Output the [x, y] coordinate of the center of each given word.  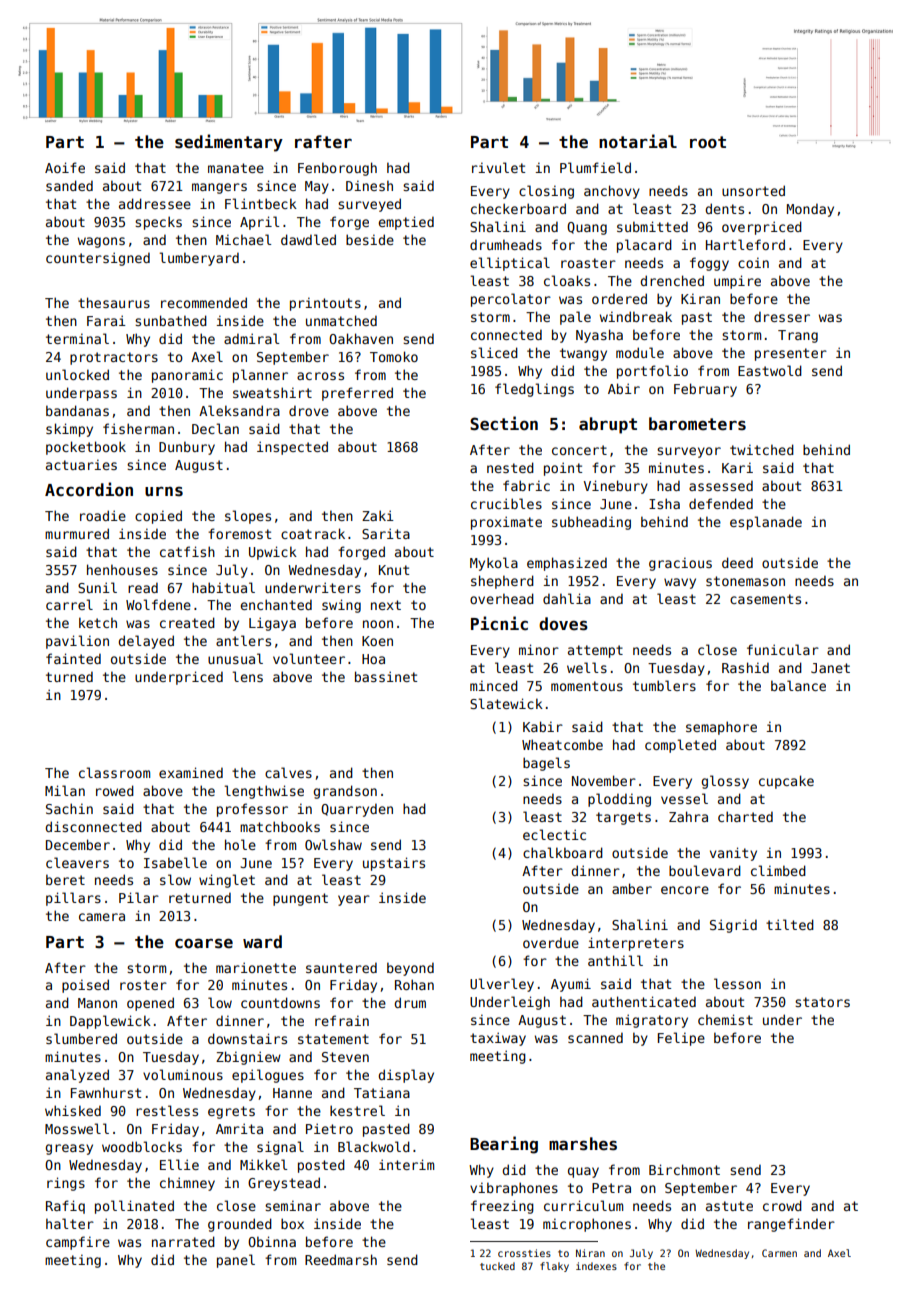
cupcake [786, 782]
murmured [77, 533]
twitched [762, 449]
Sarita [386, 533]
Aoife [65, 167]
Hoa [373, 659]
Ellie [179, 1164]
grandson [345, 792]
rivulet [498, 167]
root [708, 142]
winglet [227, 881]
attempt [595, 651]
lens [248, 676]
